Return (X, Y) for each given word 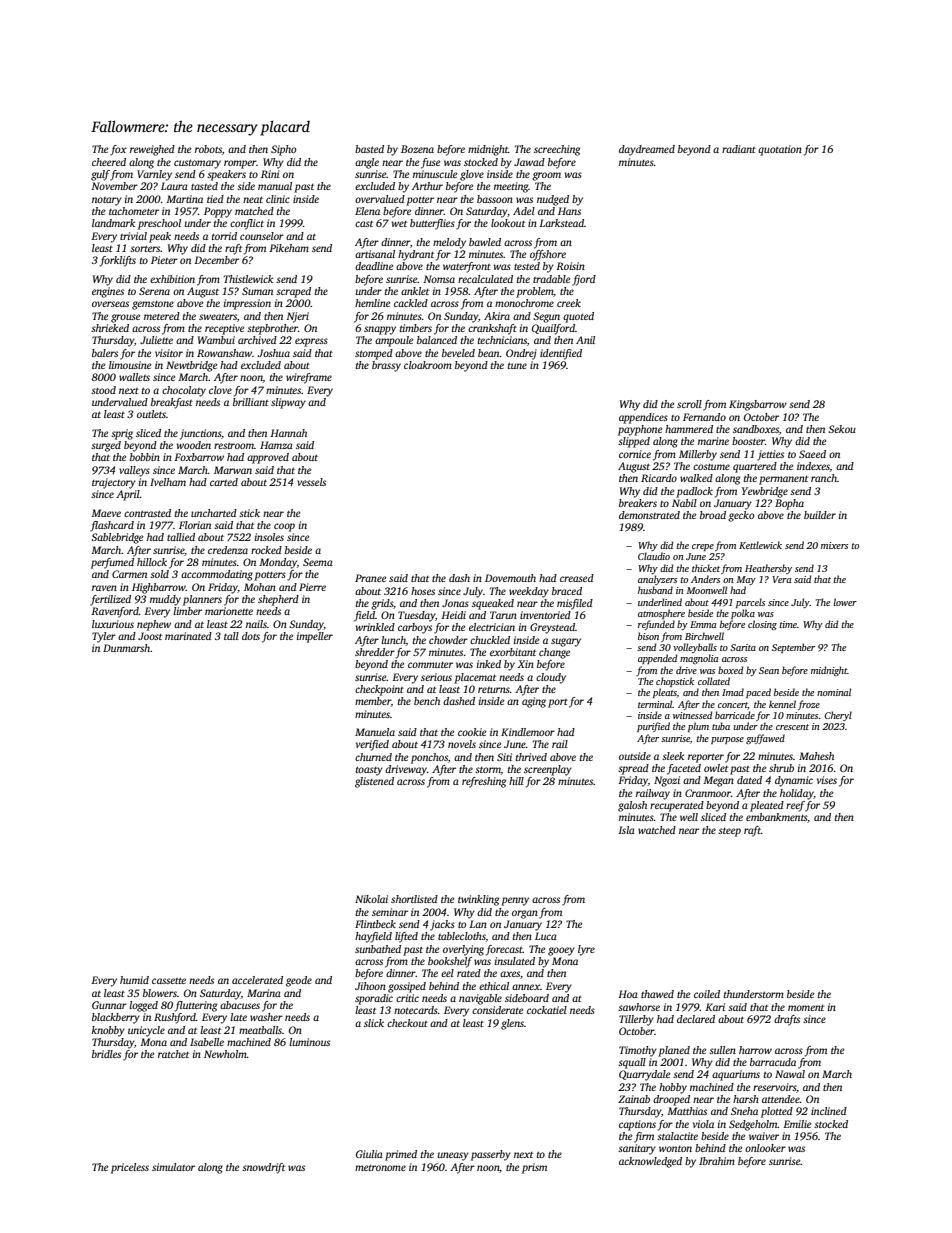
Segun (546, 317)
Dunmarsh (126, 648)
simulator (173, 1167)
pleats (665, 693)
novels (462, 744)
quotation (780, 150)
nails (256, 624)
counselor (262, 236)
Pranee (370, 578)
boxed (730, 670)
